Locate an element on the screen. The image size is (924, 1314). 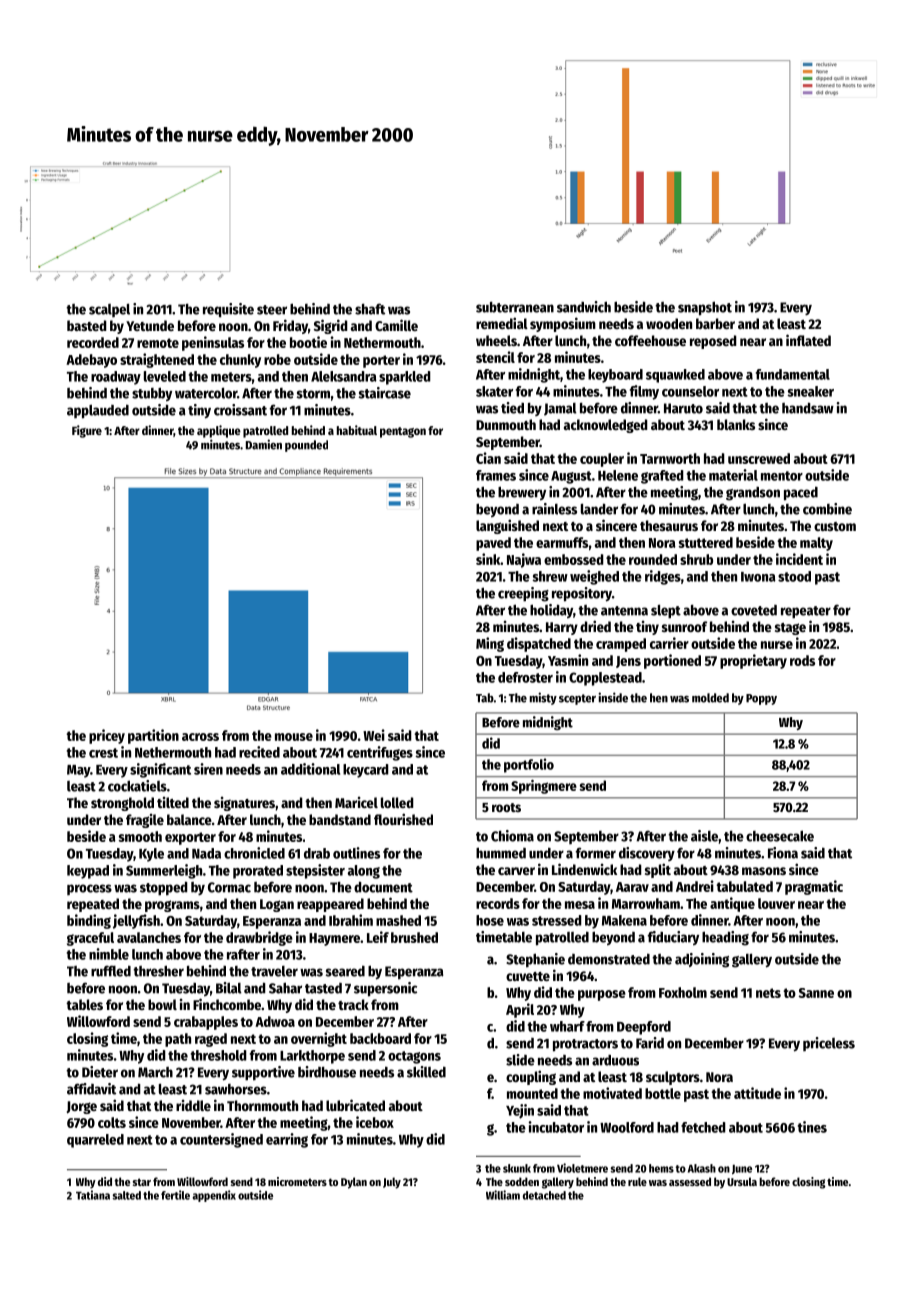
molded is located at coordinates (710, 698).
